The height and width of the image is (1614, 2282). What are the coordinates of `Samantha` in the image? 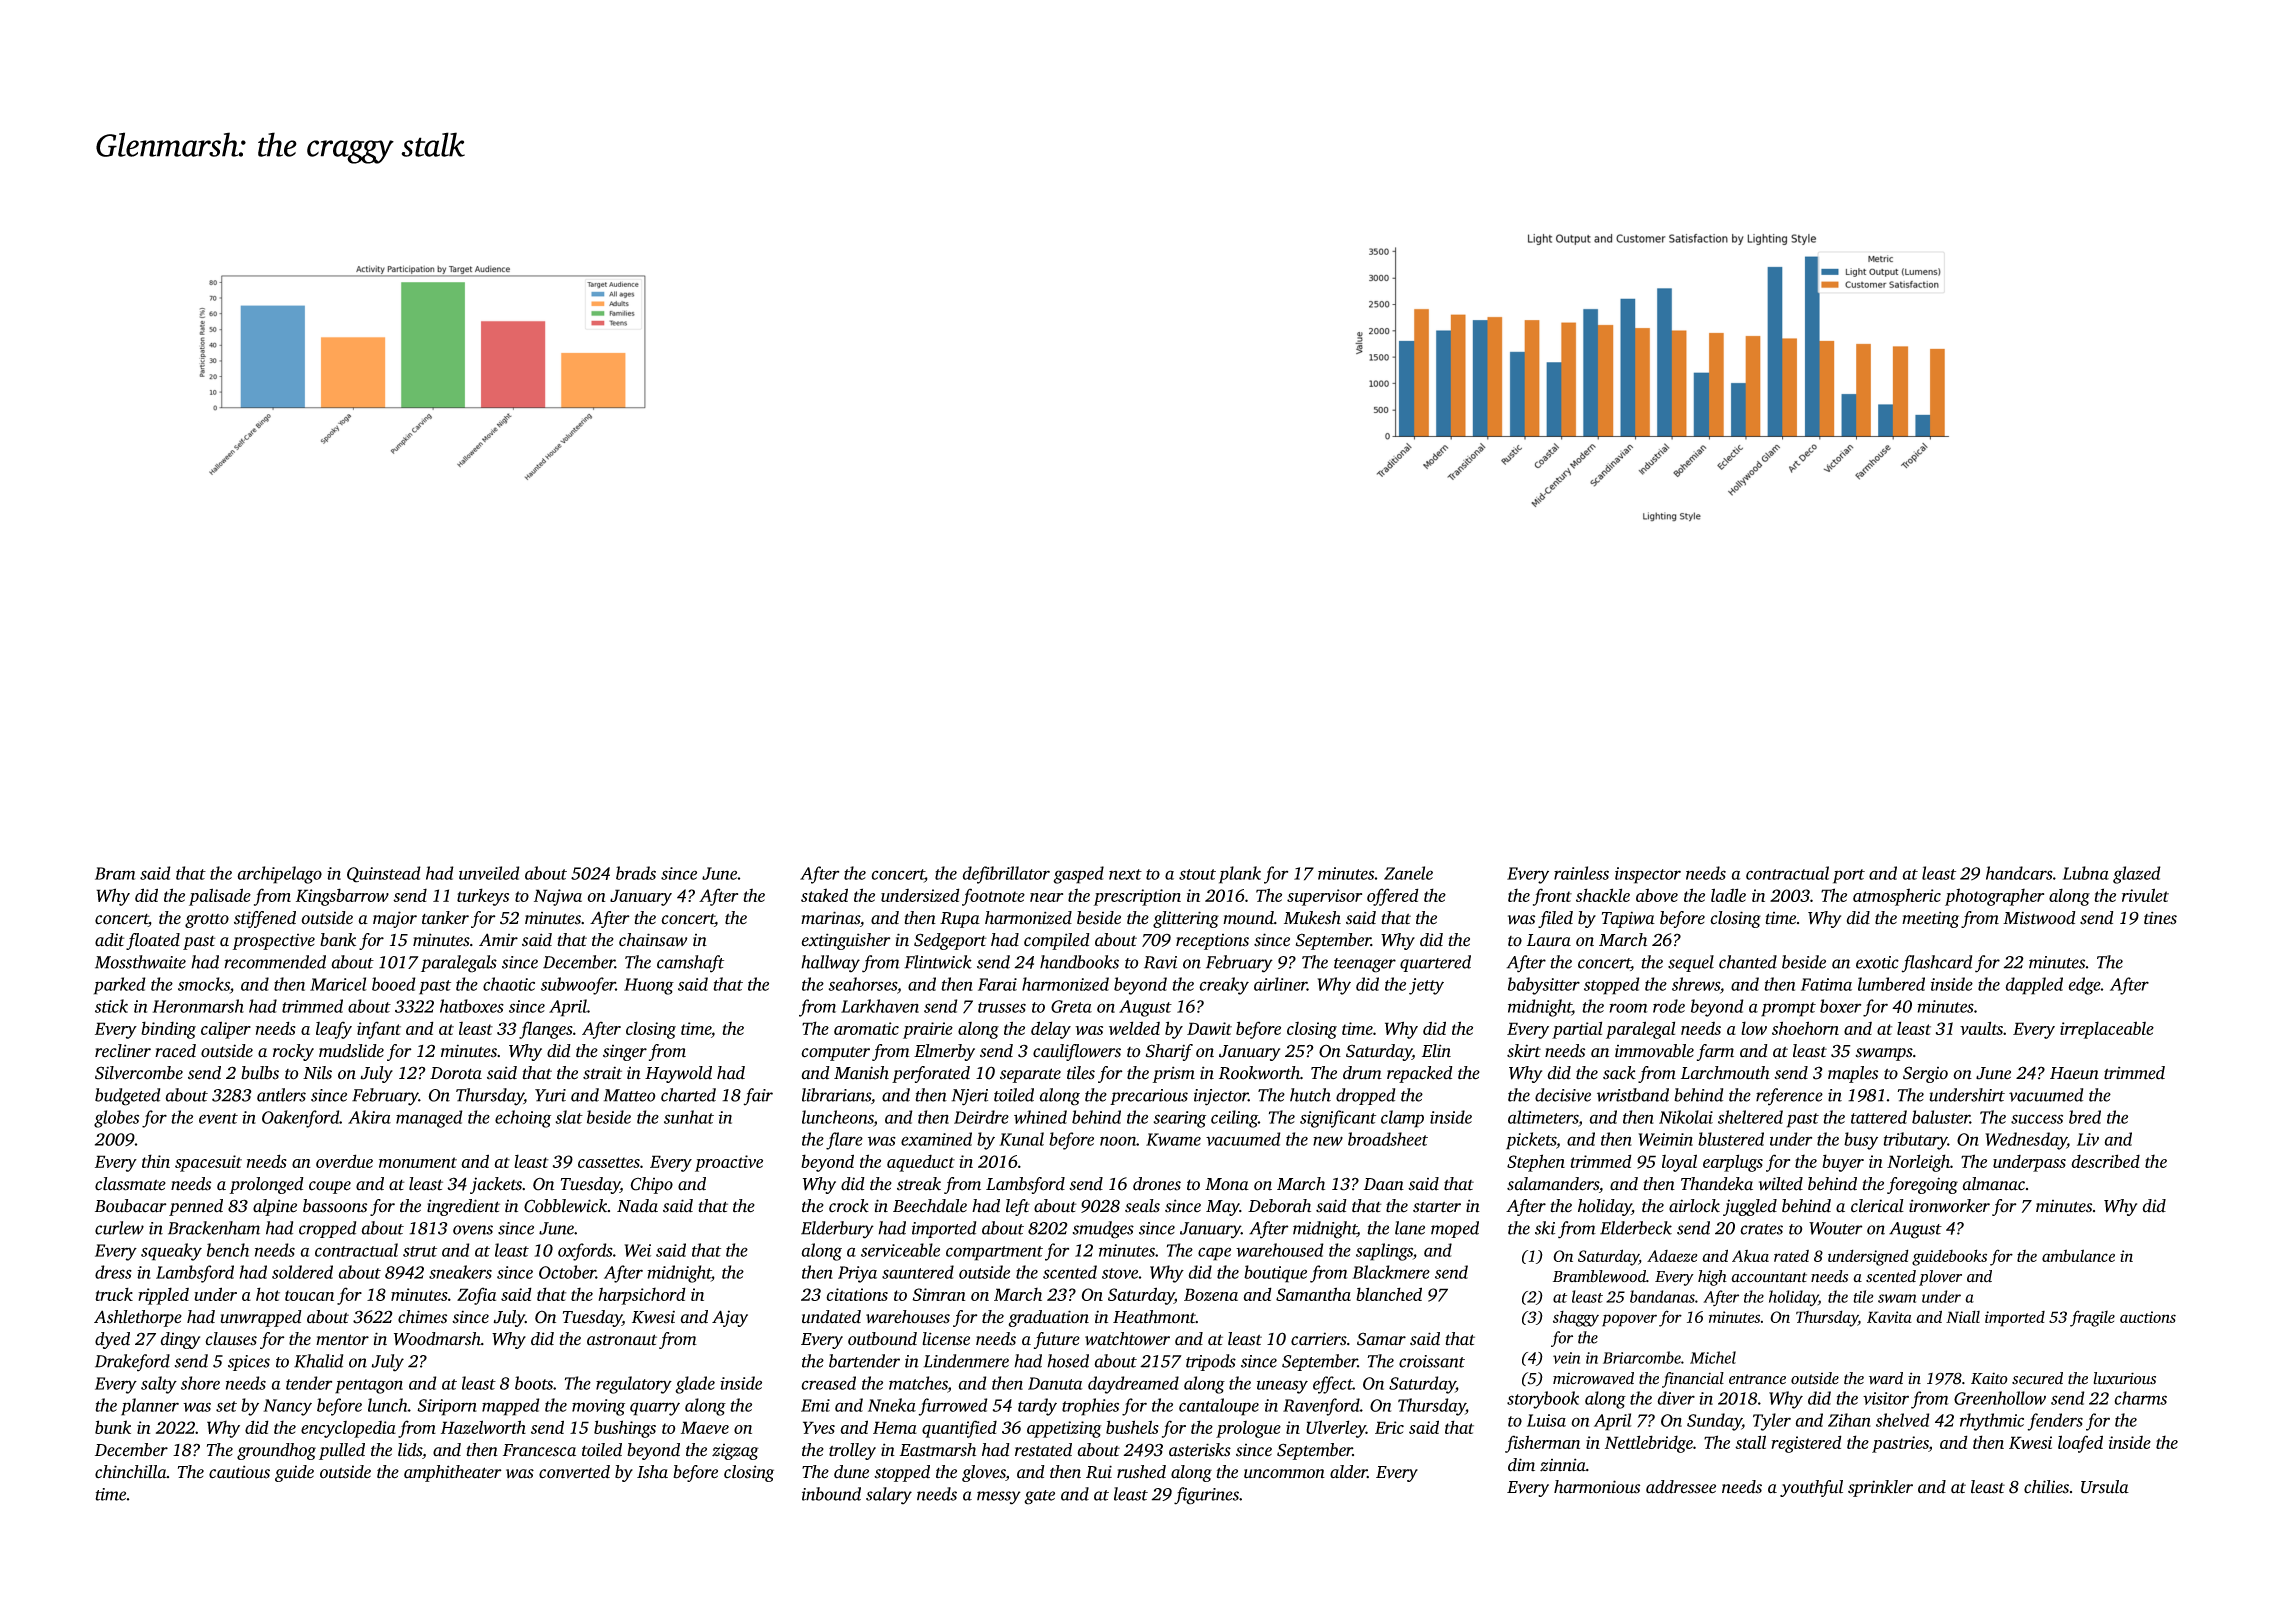 It's located at (1313, 1294).
